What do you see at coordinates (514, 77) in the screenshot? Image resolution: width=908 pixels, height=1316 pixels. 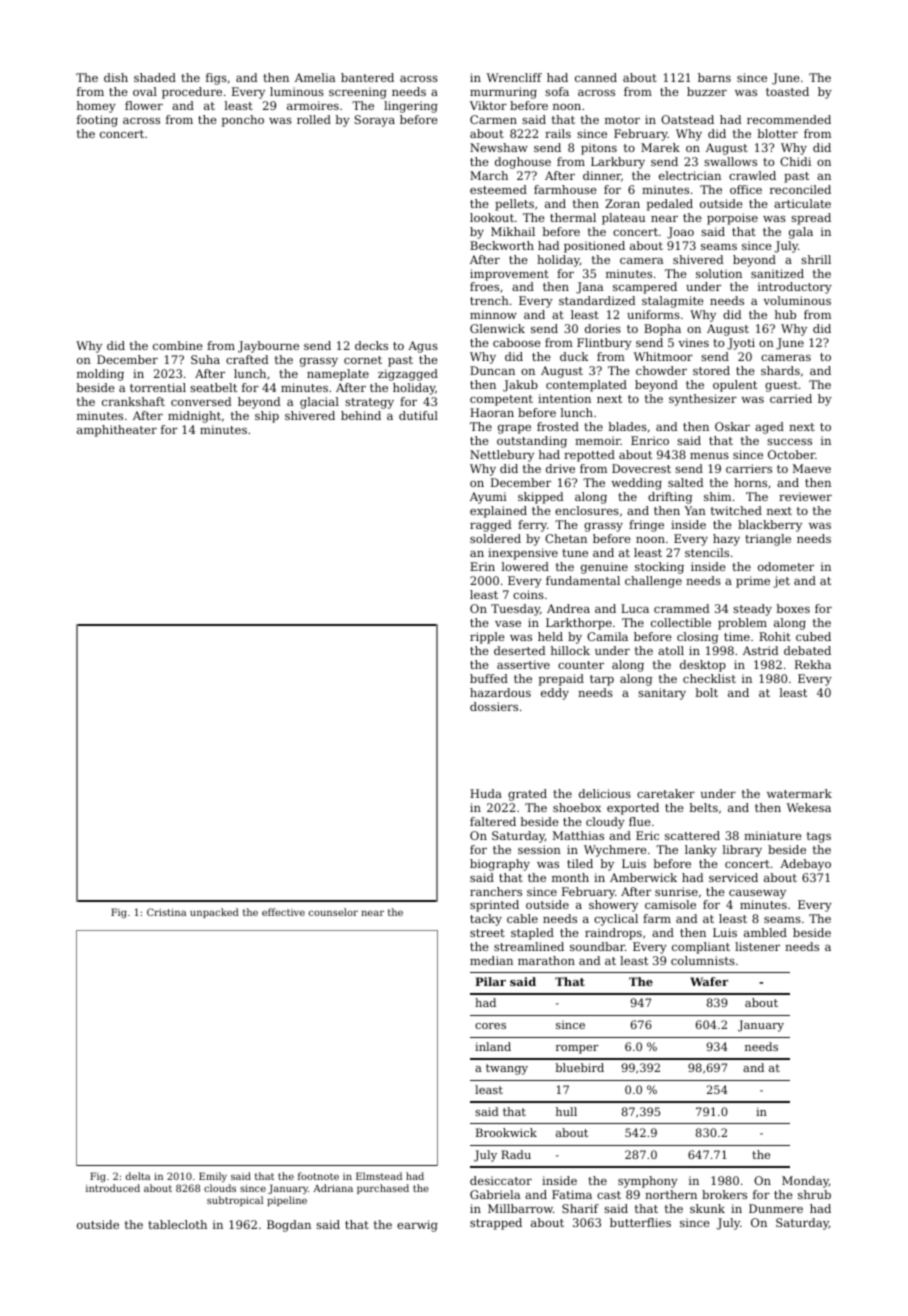 I see `Wrencliff` at bounding box center [514, 77].
